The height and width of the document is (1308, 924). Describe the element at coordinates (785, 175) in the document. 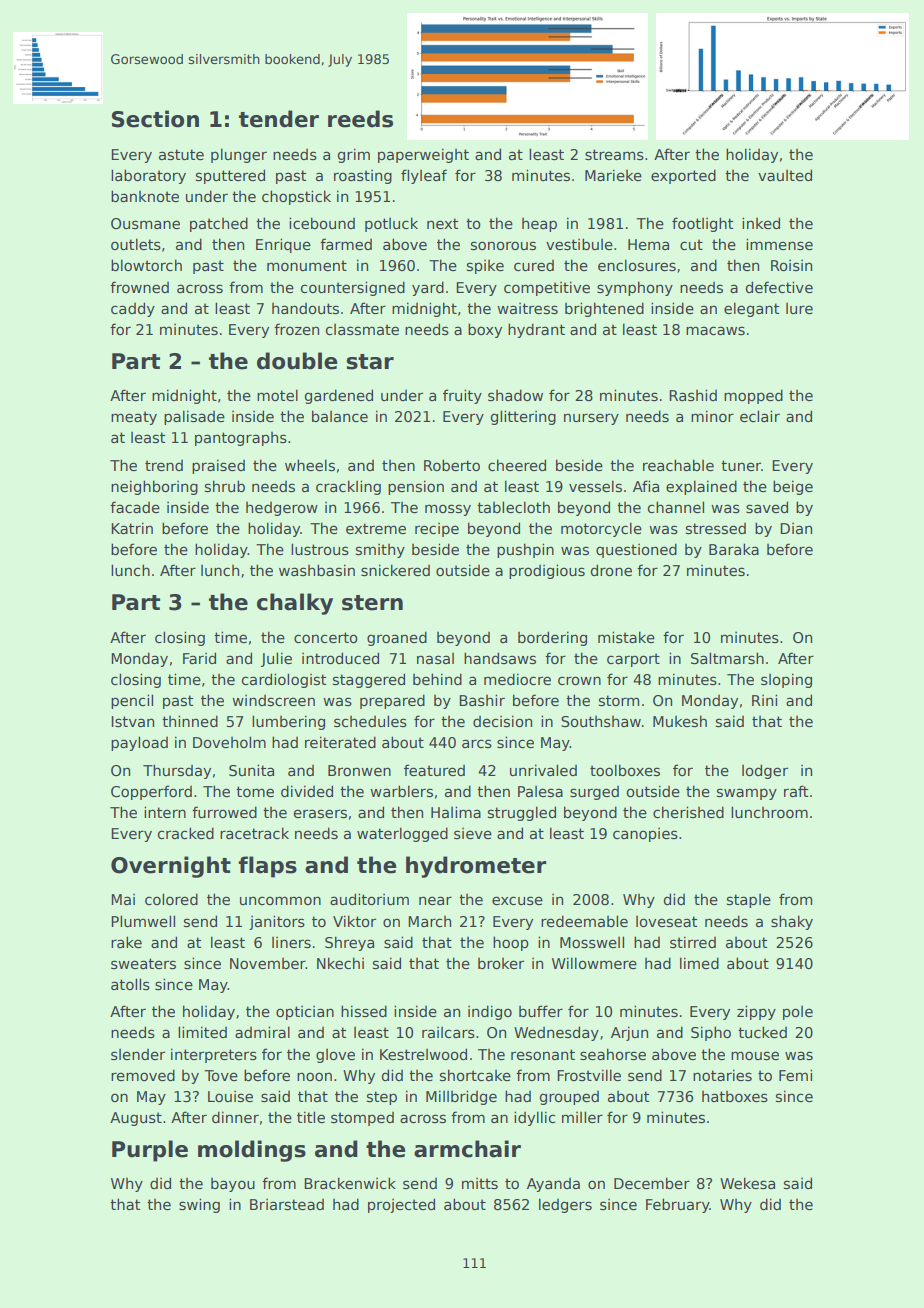

I see `vaulted` at that location.
